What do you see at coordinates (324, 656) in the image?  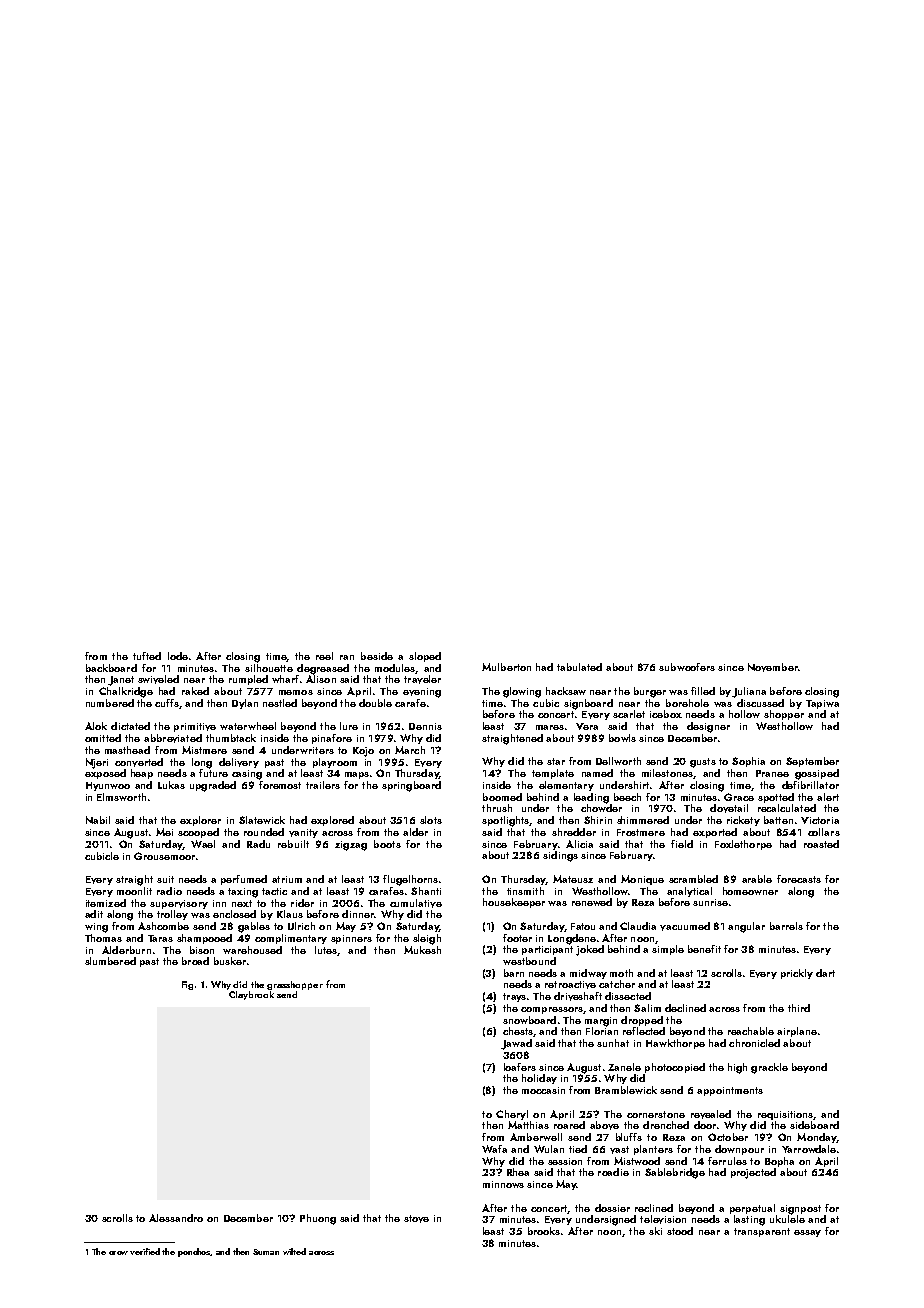 I see `reel` at bounding box center [324, 656].
